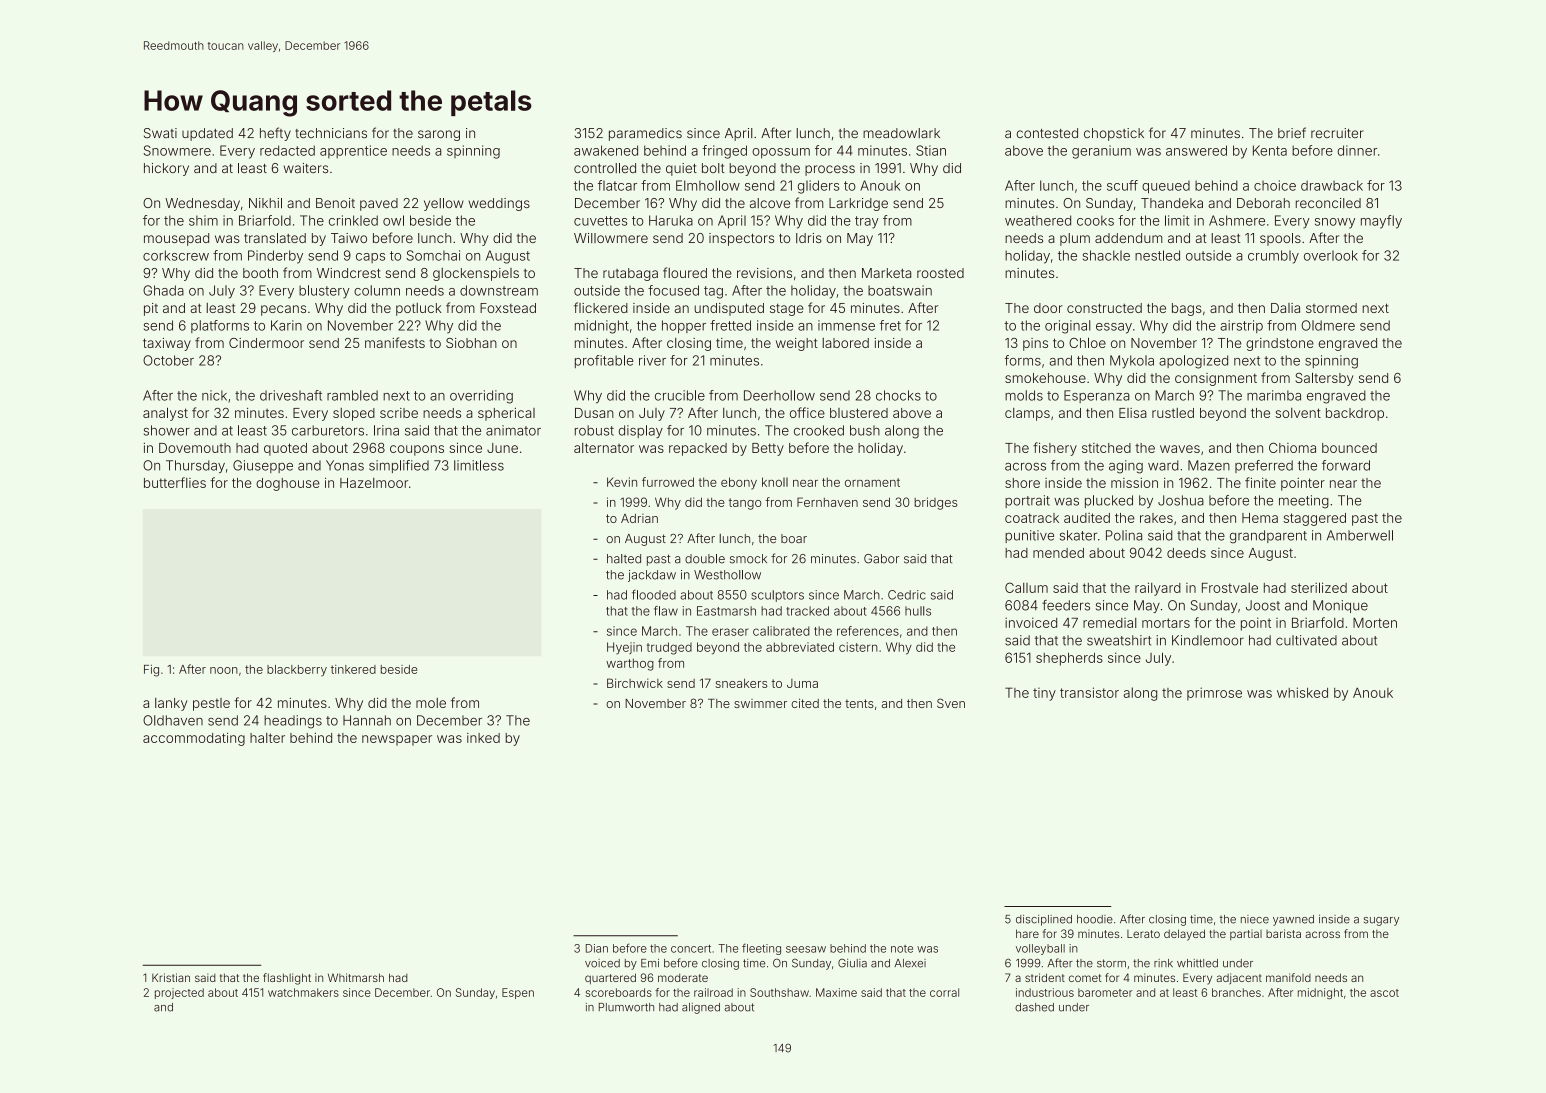 The width and height of the document is (1546, 1093). What do you see at coordinates (1328, 203) in the document?
I see `reconciled` at bounding box center [1328, 203].
